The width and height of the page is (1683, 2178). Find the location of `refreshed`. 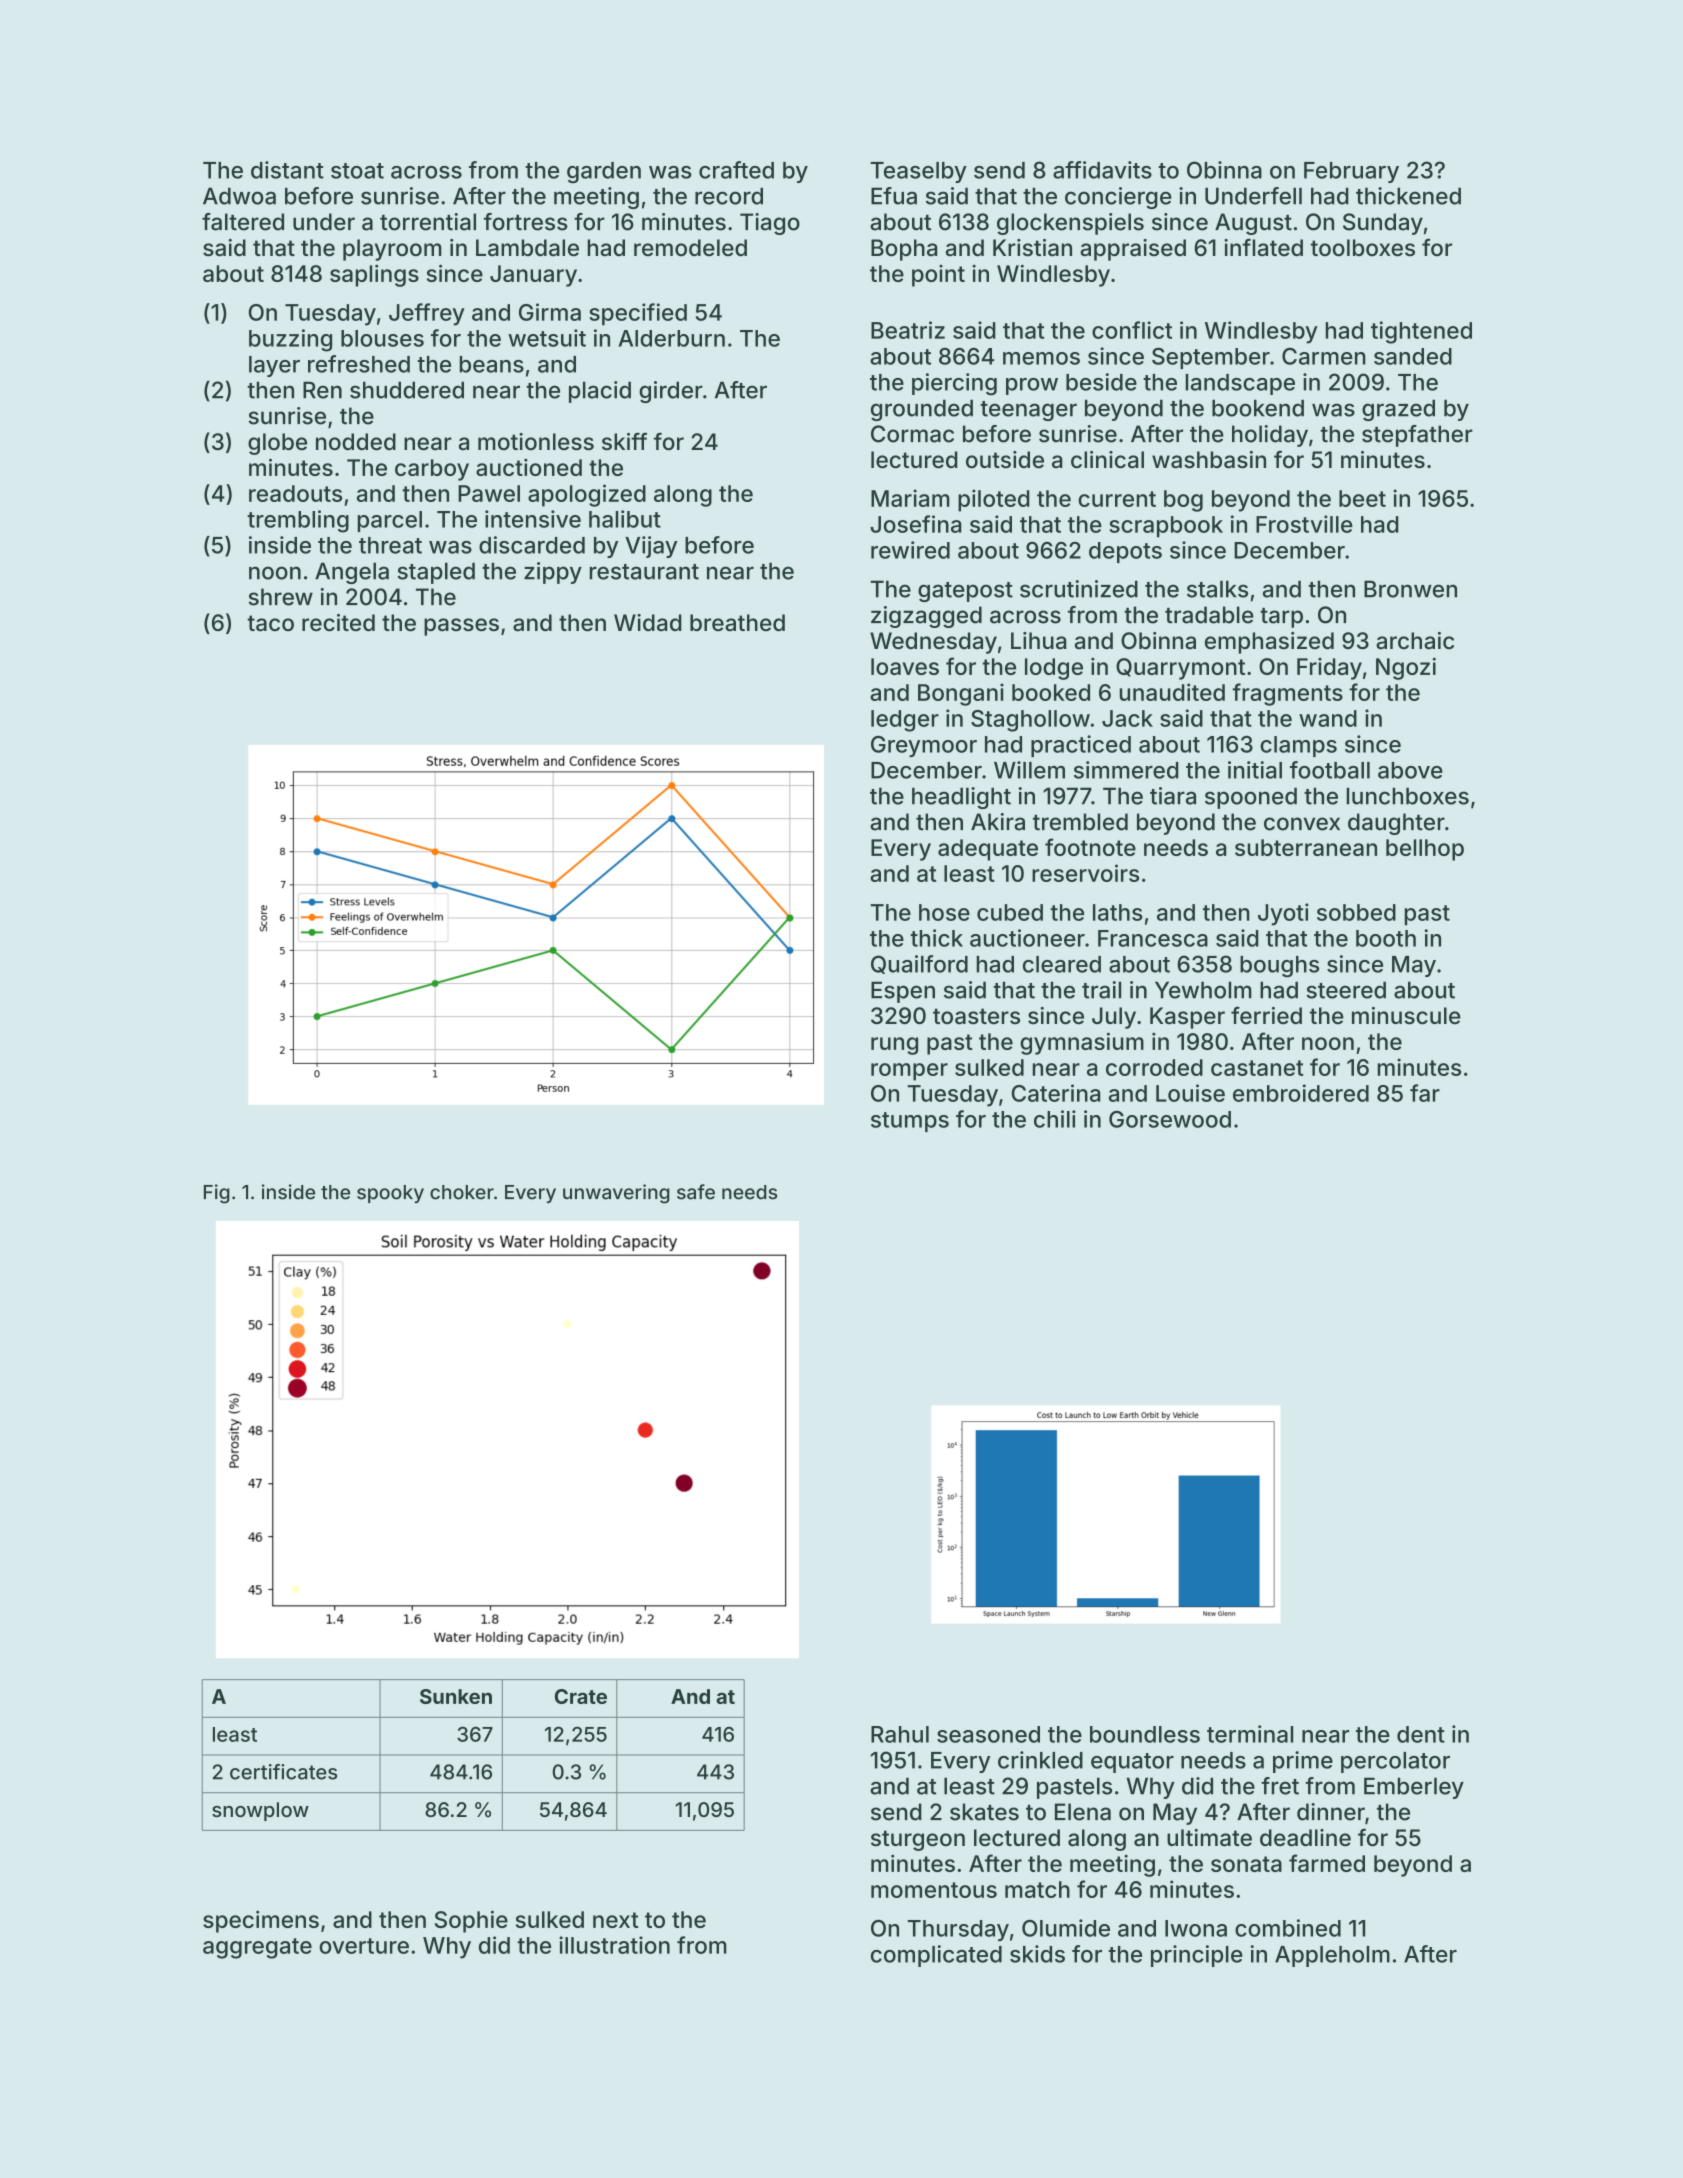

refreshed is located at coordinates (359, 364).
